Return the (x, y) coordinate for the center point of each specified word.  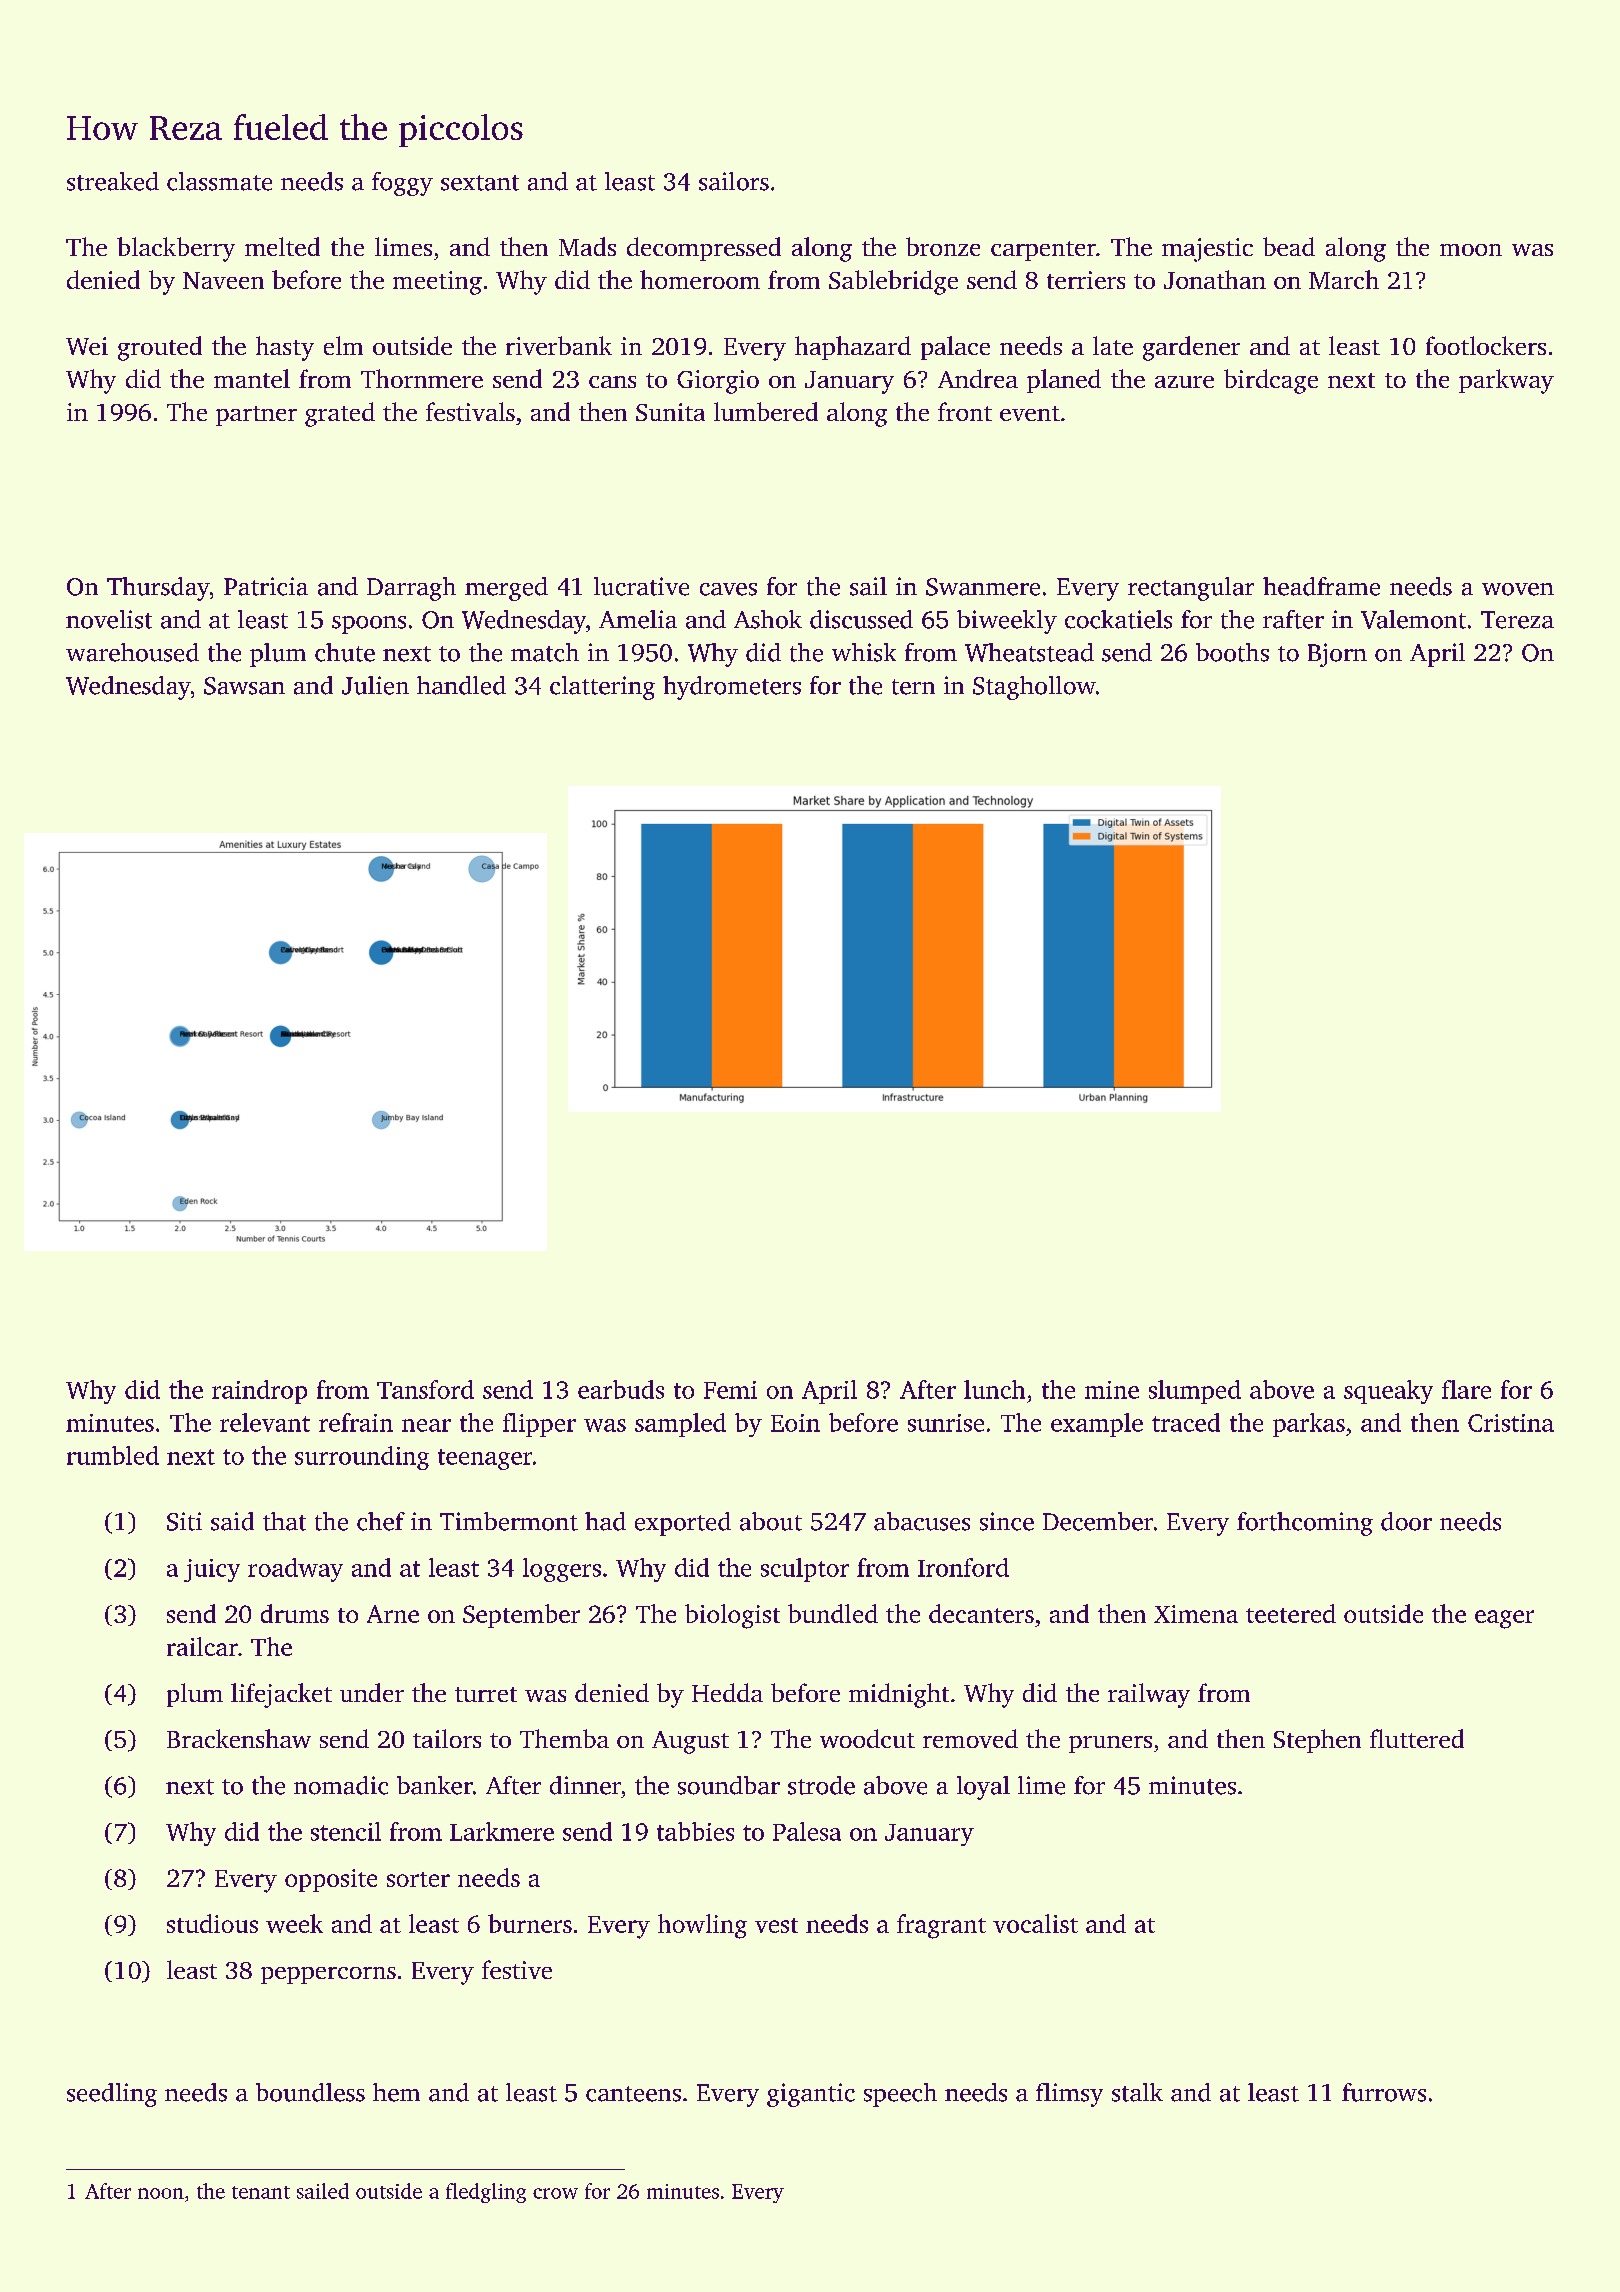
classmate (219, 181)
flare (1466, 1389)
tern (913, 687)
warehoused (132, 652)
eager (1504, 1619)
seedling (112, 2095)
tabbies (695, 1831)
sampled (680, 1425)
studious (212, 1923)
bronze (943, 246)
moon (1471, 250)
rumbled (113, 1455)
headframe (1321, 586)
